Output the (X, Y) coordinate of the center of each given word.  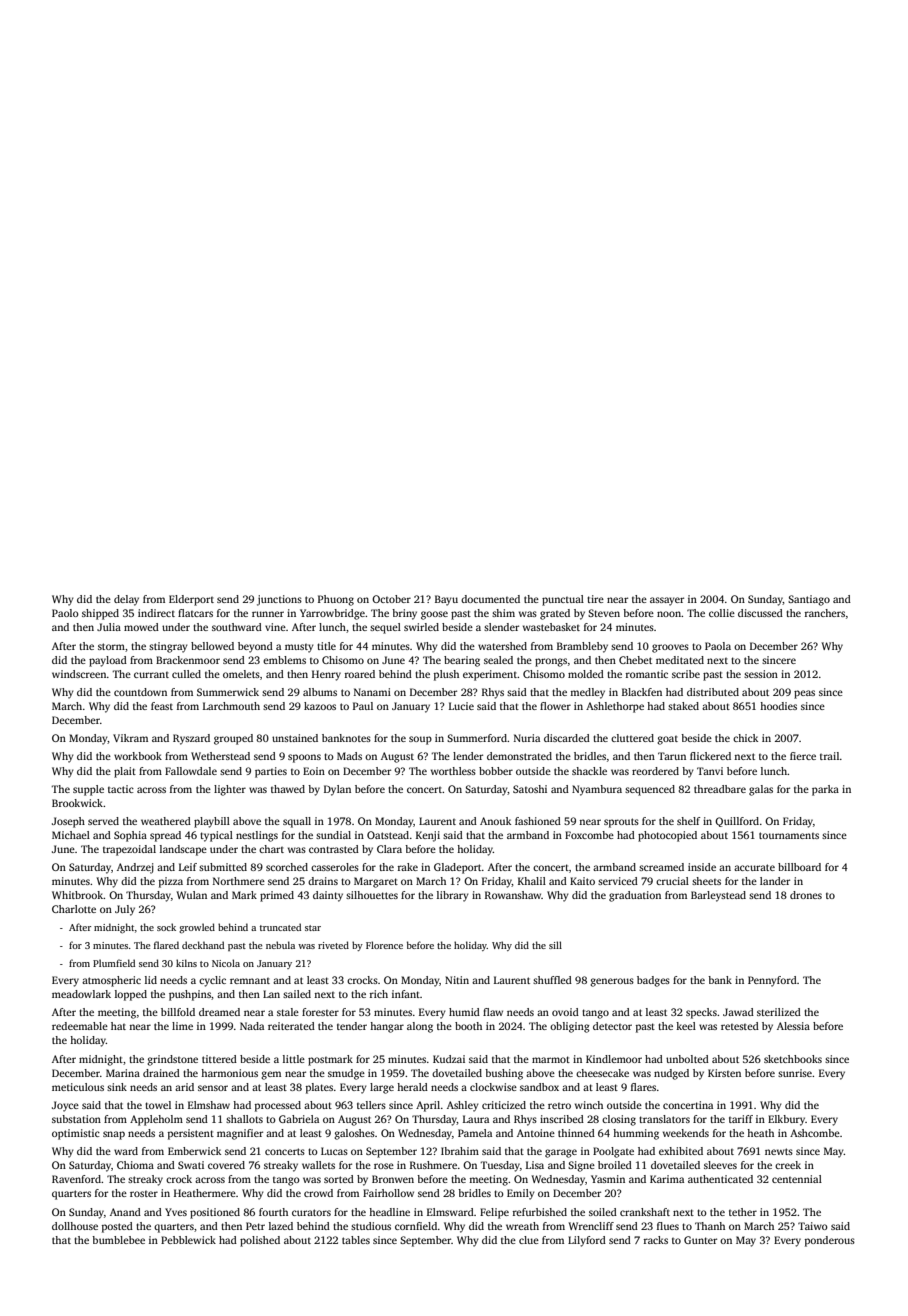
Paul (363, 706)
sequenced (650, 790)
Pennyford (772, 981)
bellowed (212, 646)
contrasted (334, 849)
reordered (655, 771)
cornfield (416, 1226)
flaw (493, 1012)
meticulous (78, 1087)
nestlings (257, 836)
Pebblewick (188, 1240)
